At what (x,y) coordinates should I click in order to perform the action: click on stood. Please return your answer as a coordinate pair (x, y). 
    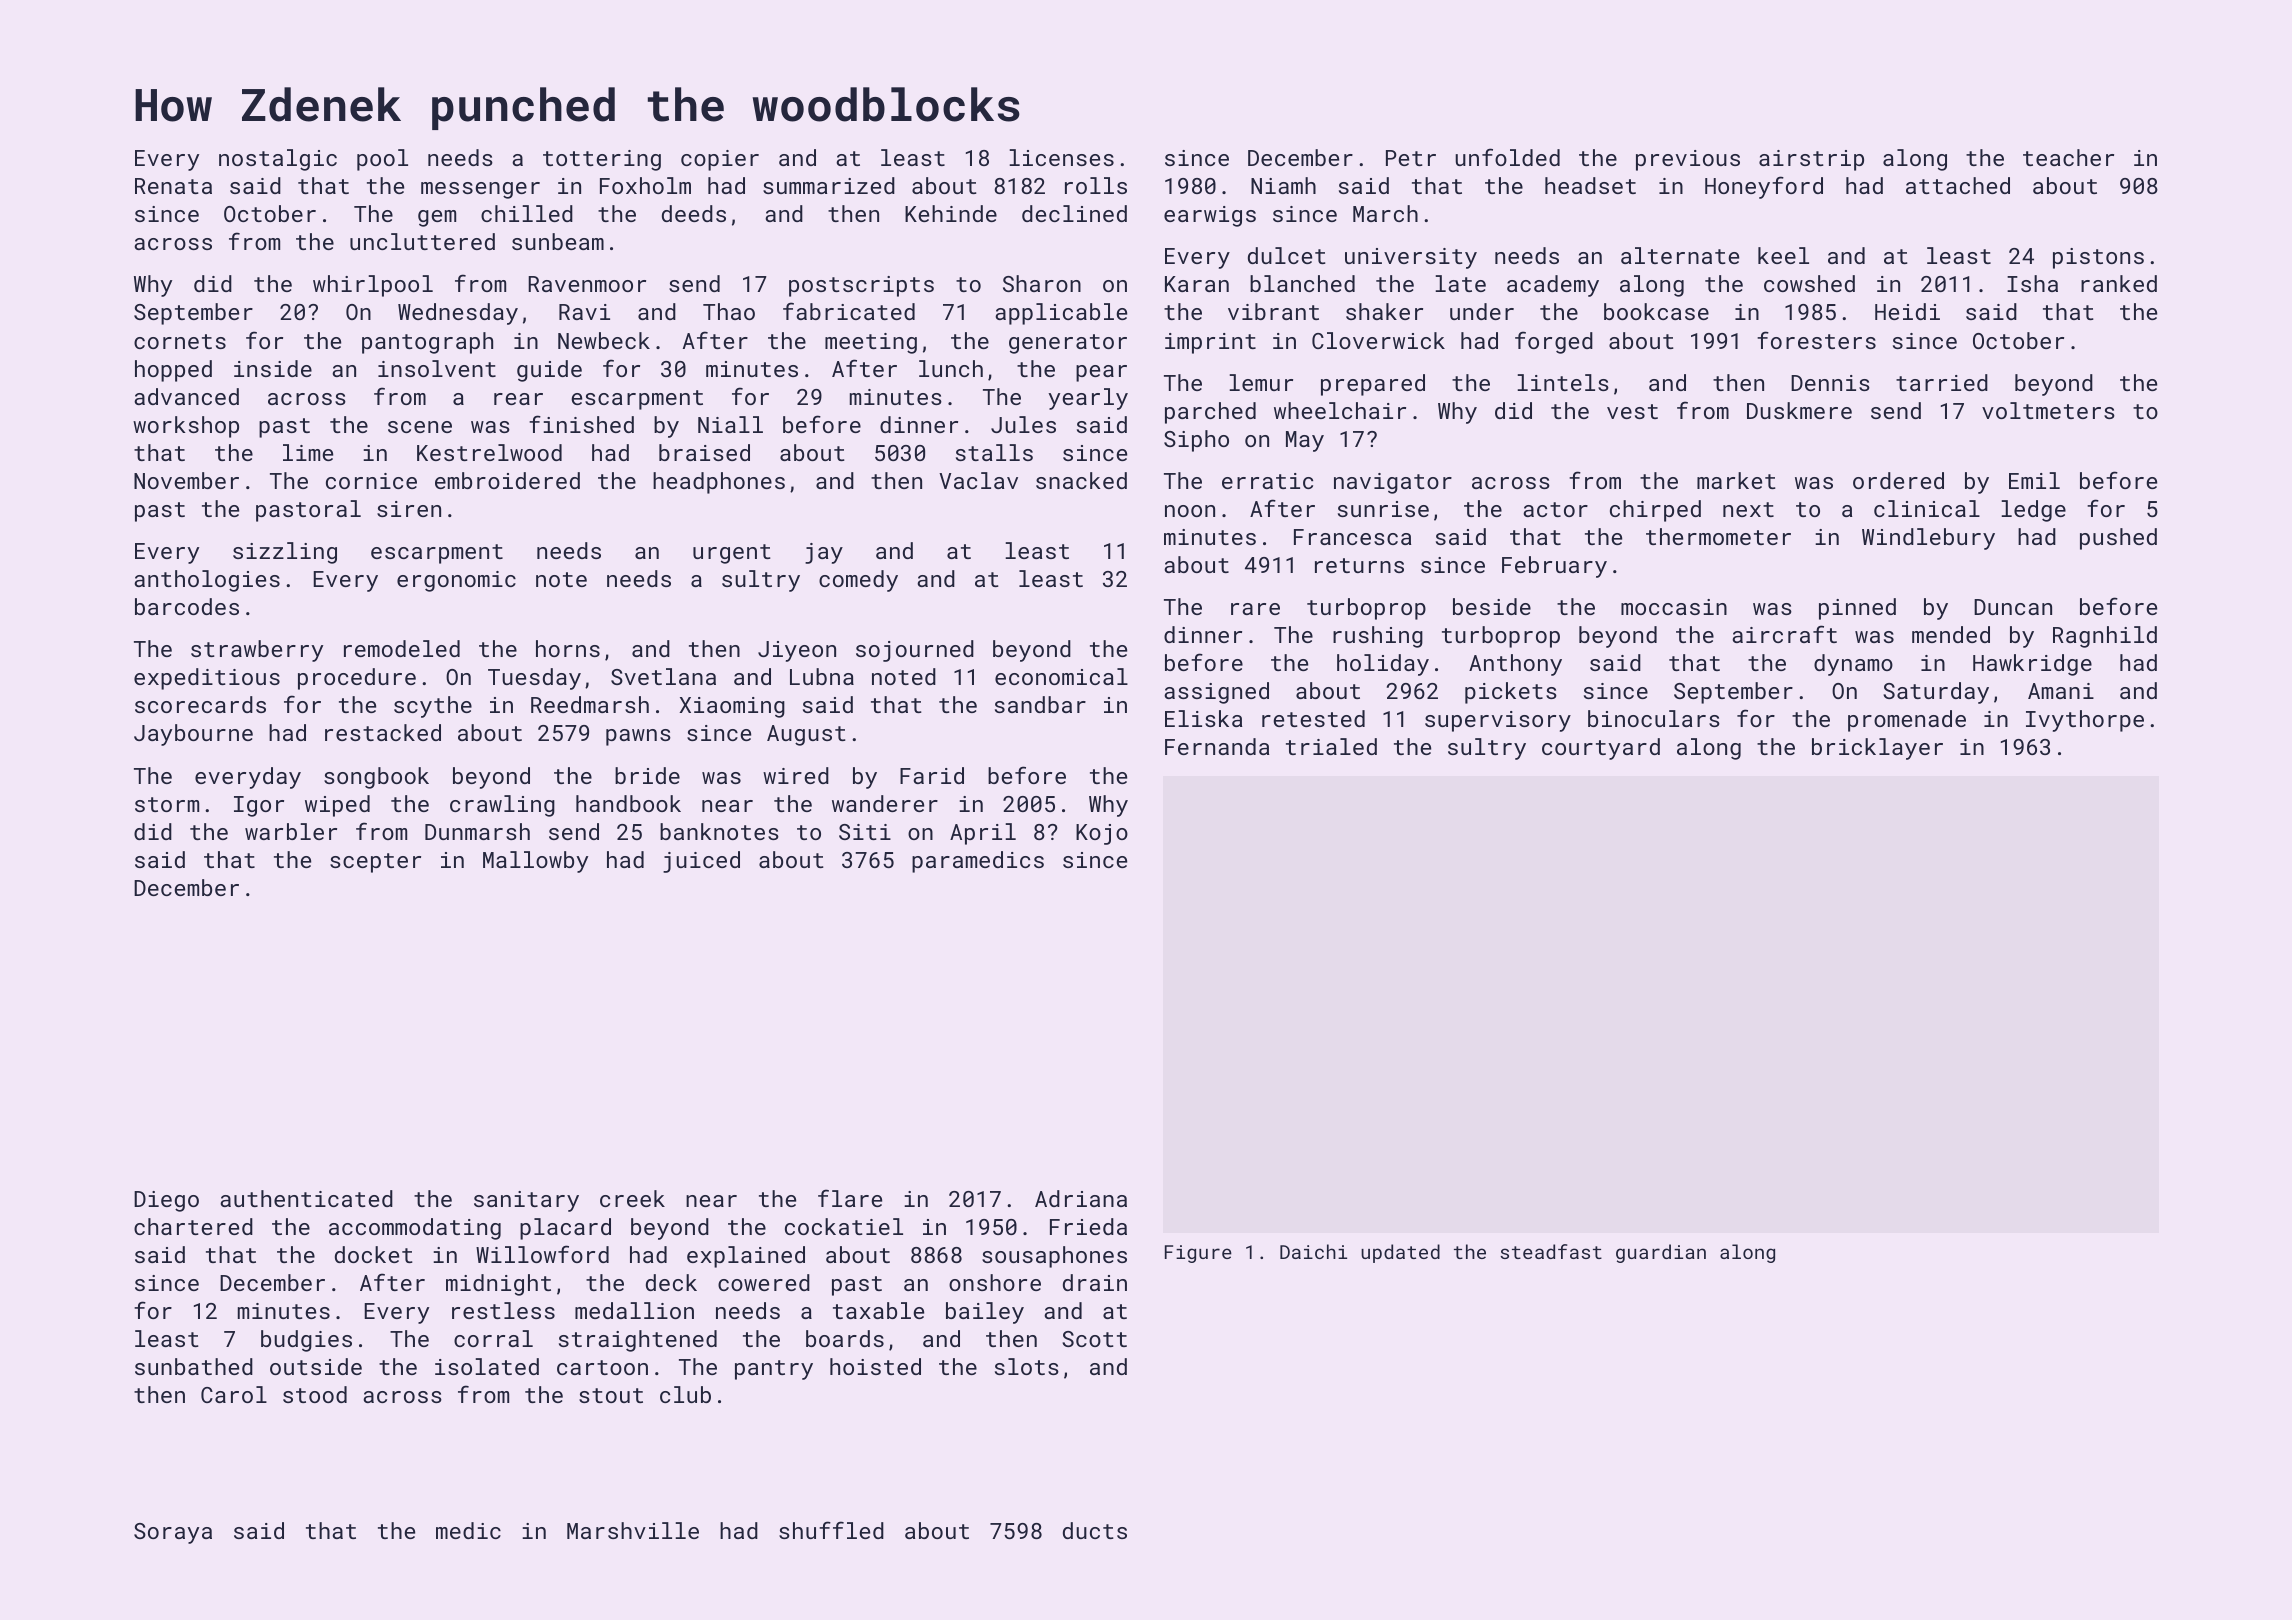
    Looking at the image, I should click on (315, 1394).
